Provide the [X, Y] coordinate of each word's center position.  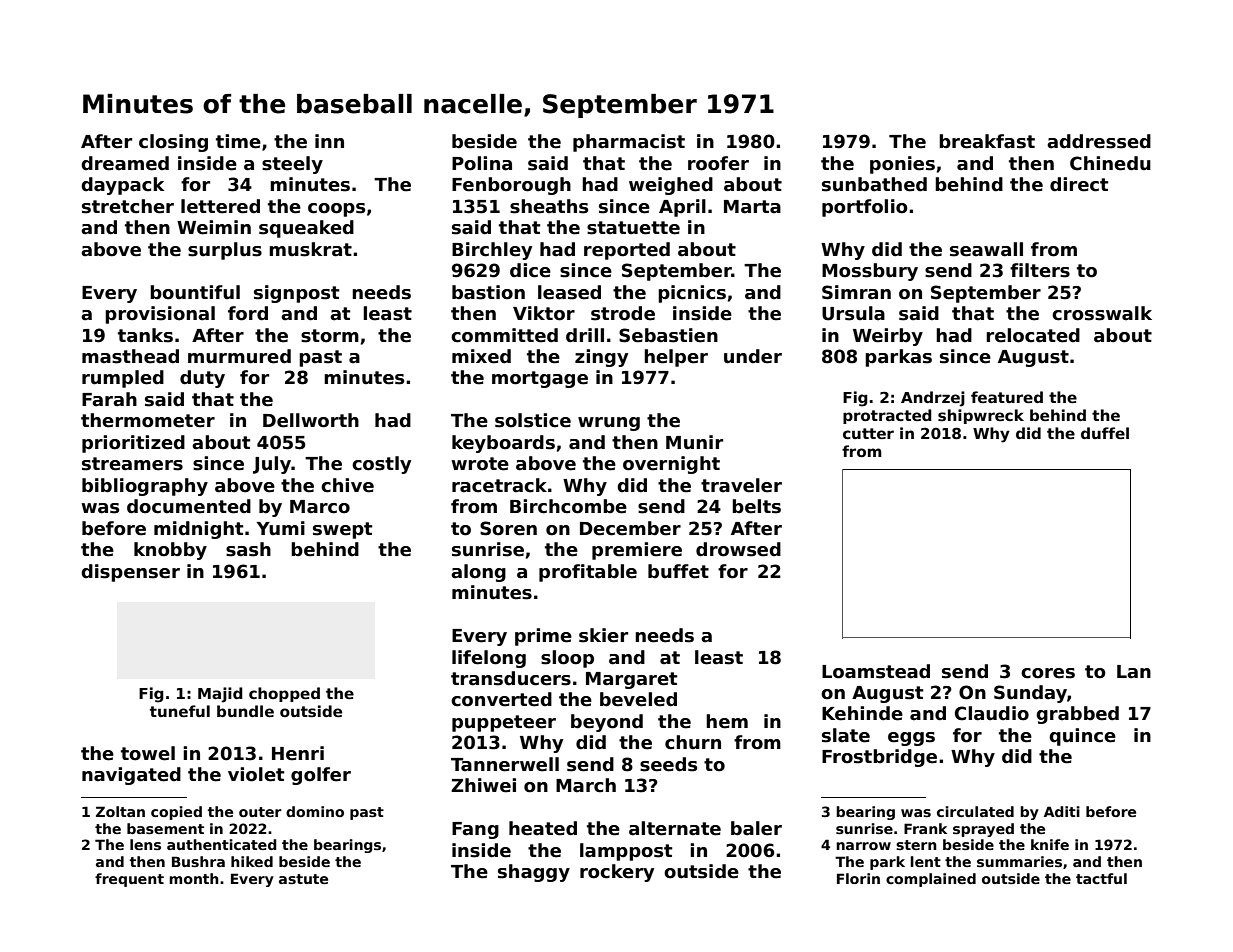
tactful [1101, 878]
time [238, 141]
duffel [1105, 433]
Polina [482, 163]
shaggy [534, 873]
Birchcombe [568, 506]
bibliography [145, 487]
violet [256, 774]
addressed [1099, 141]
